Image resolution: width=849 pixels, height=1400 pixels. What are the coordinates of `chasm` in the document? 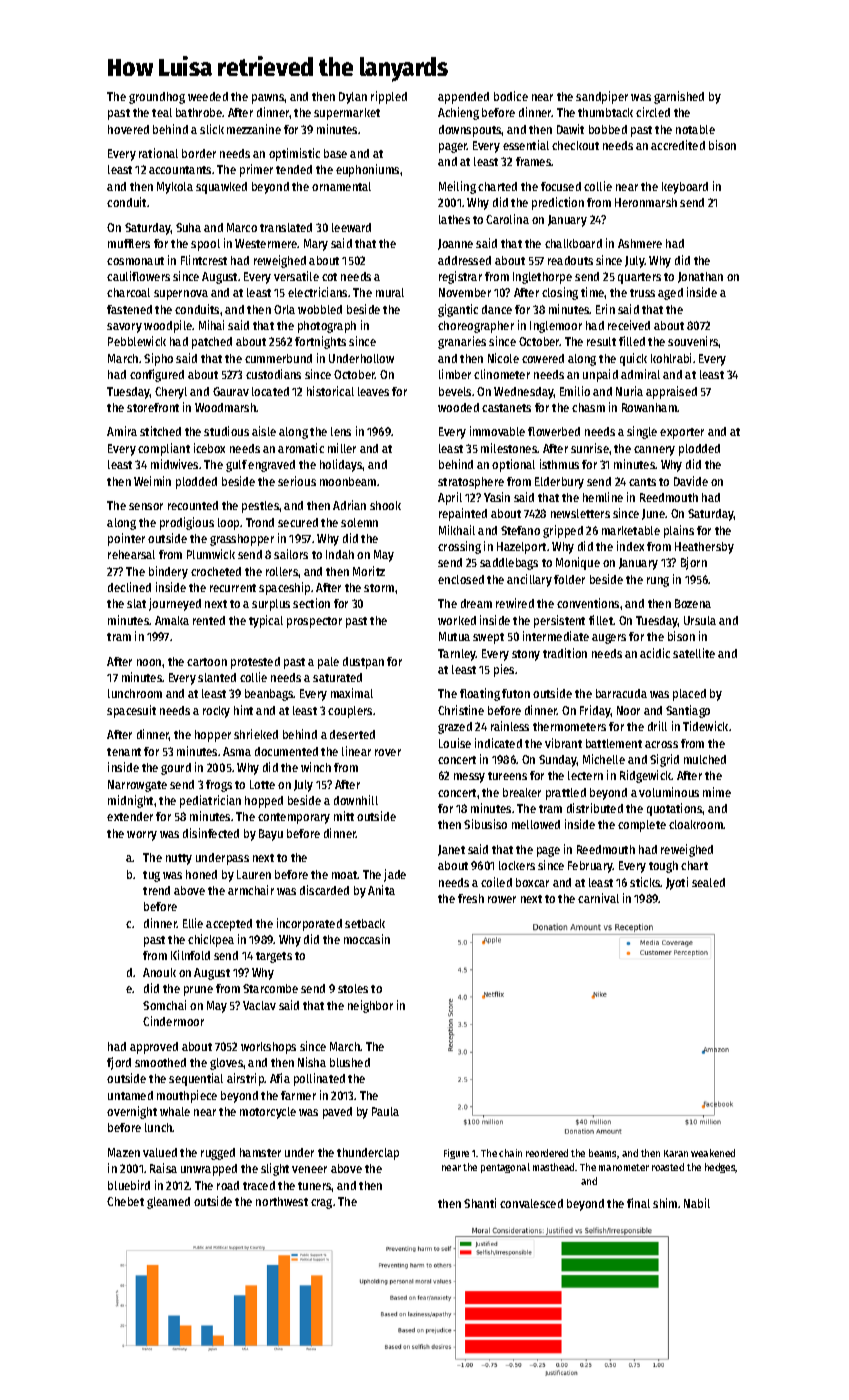 It's located at (588, 407).
